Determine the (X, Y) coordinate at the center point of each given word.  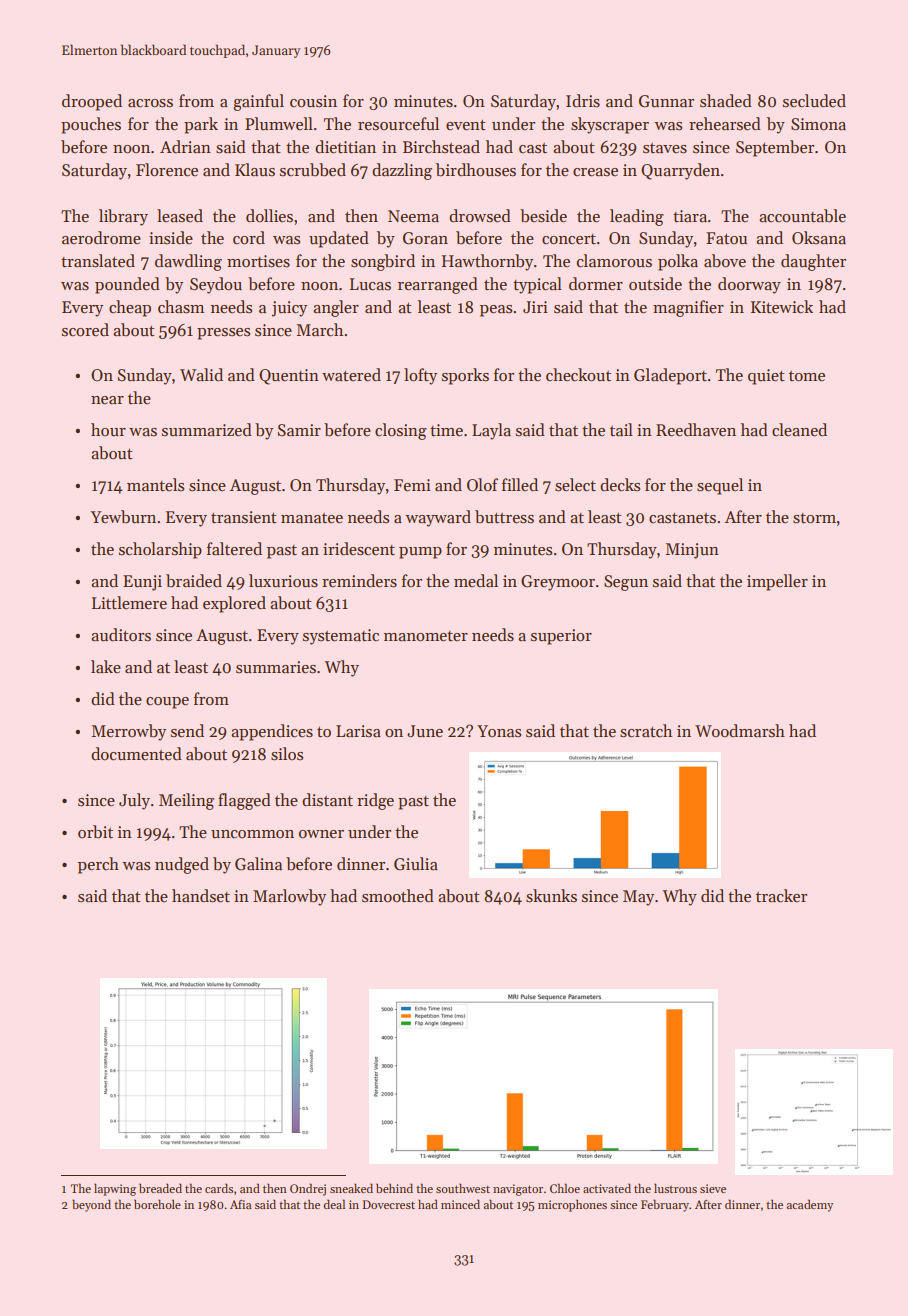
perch (98, 865)
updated (339, 239)
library (123, 217)
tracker (781, 896)
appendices (272, 732)
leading (637, 217)
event (466, 125)
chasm (181, 307)
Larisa (358, 731)
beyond (91, 1205)
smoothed (398, 896)
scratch (646, 731)
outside (655, 284)
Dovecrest (389, 1204)
